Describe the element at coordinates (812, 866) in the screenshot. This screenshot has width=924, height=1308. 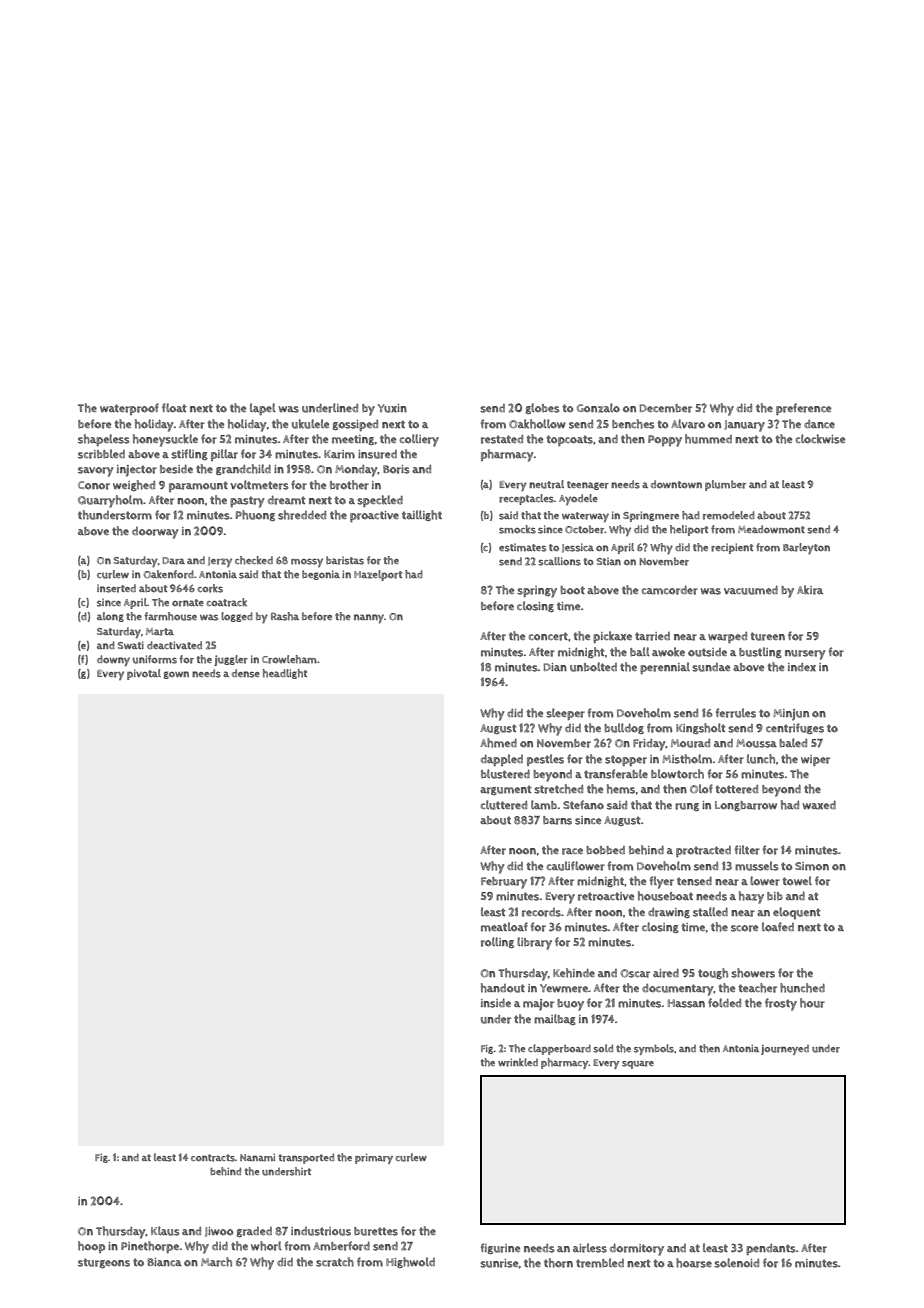
I see `Simon` at that location.
